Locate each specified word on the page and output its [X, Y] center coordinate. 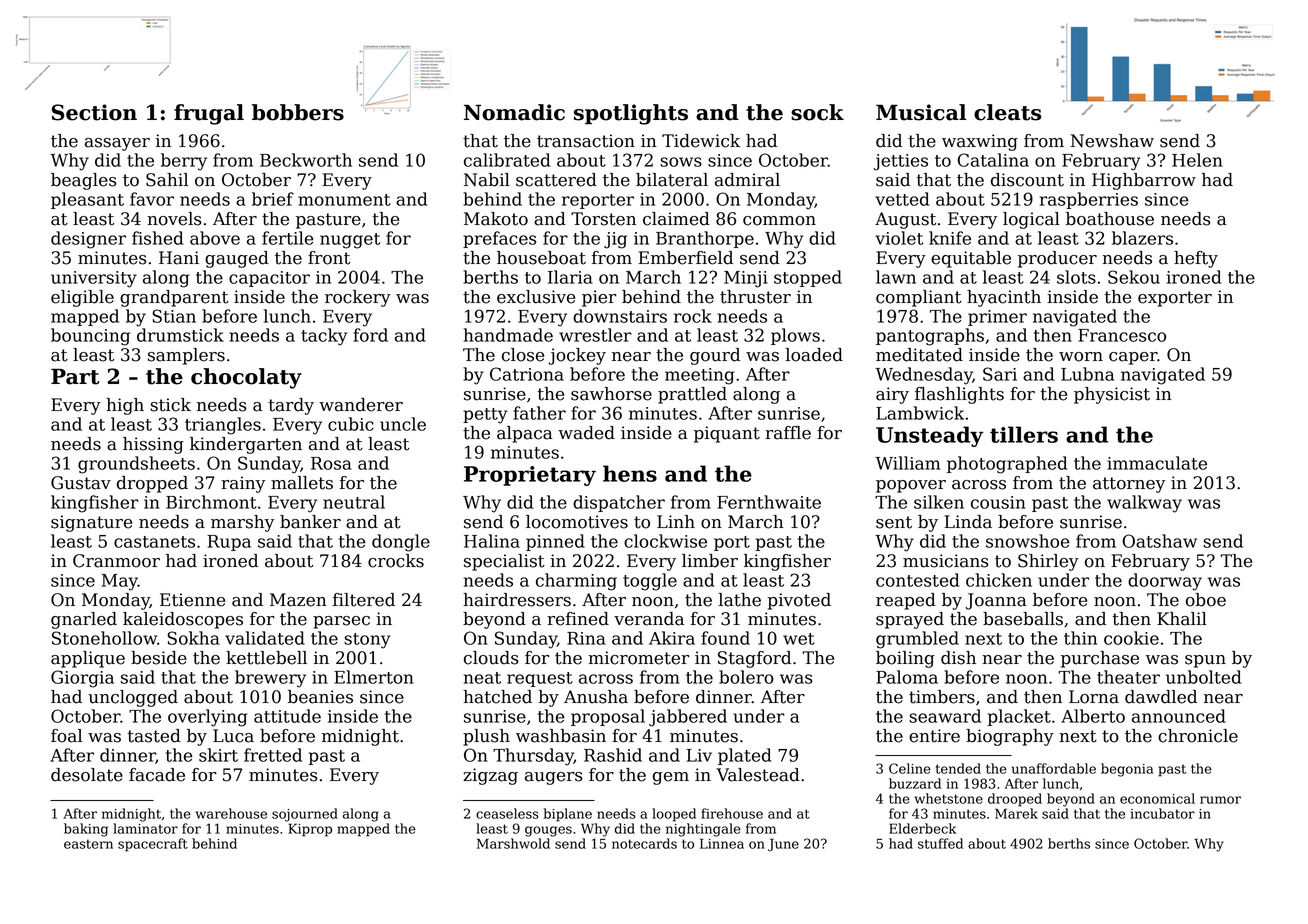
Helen [1197, 160]
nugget [350, 241]
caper [1133, 358]
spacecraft [153, 845]
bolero [746, 677]
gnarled [84, 620]
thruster [755, 297]
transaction [586, 141]
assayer [117, 144]
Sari [1000, 374]
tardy [291, 406]
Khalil [1182, 619]
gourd [715, 356]
